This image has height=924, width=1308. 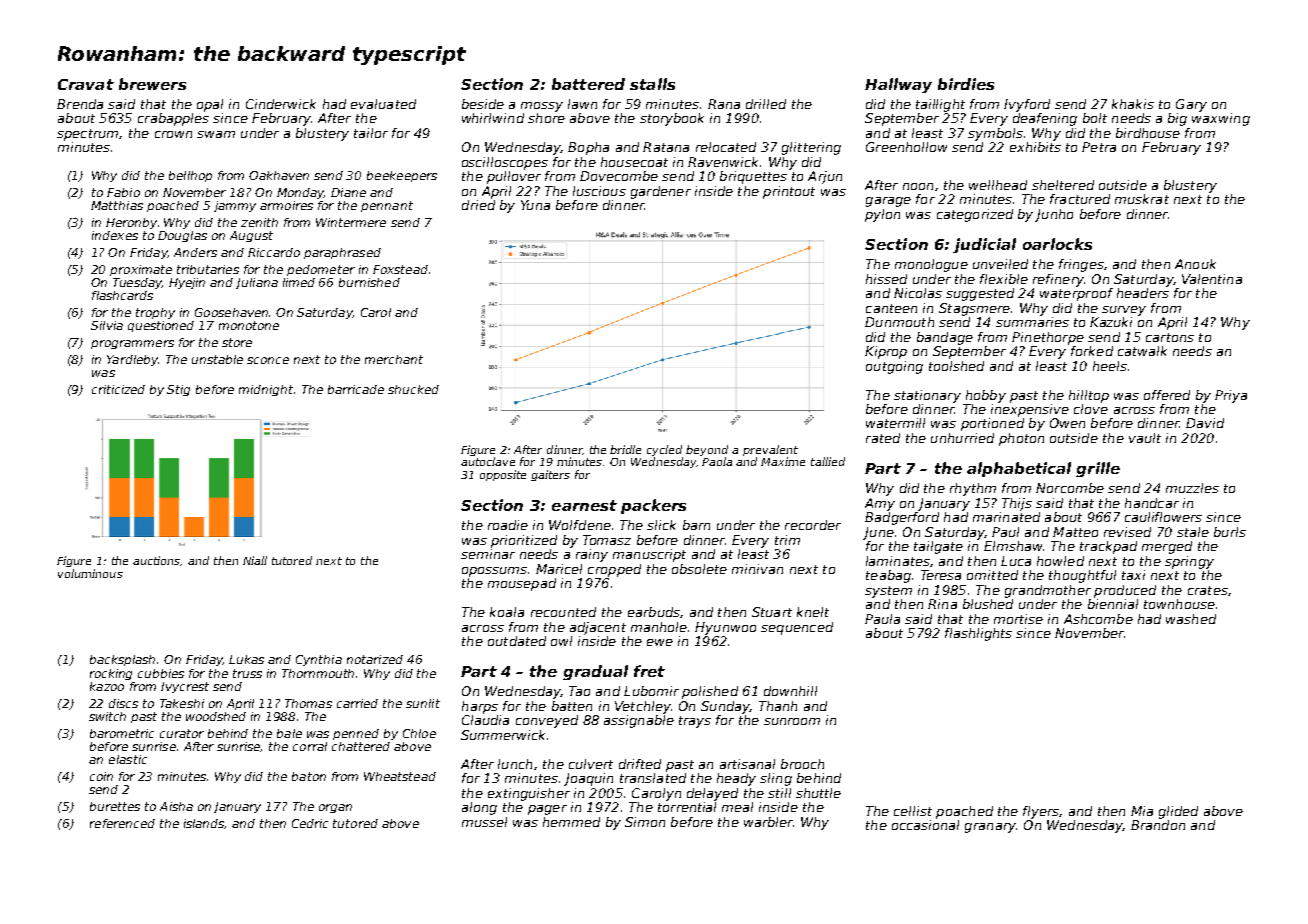 What do you see at coordinates (1212, 279) in the image?
I see `Valentina` at bounding box center [1212, 279].
